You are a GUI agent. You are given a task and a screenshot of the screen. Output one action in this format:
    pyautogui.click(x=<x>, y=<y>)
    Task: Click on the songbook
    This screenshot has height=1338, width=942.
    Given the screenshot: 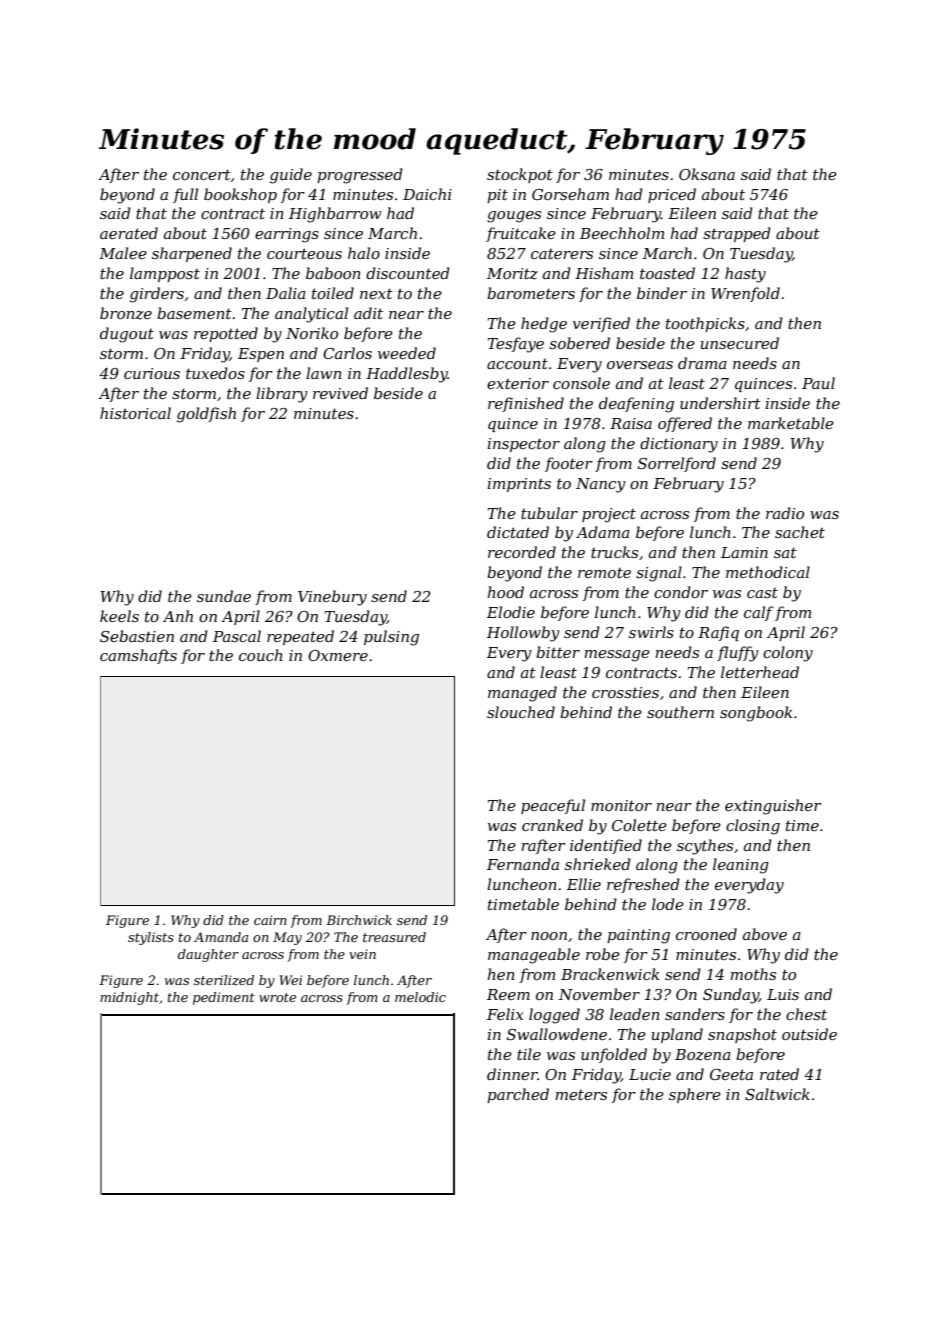 What is the action you would take?
    pyautogui.click(x=756, y=714)
